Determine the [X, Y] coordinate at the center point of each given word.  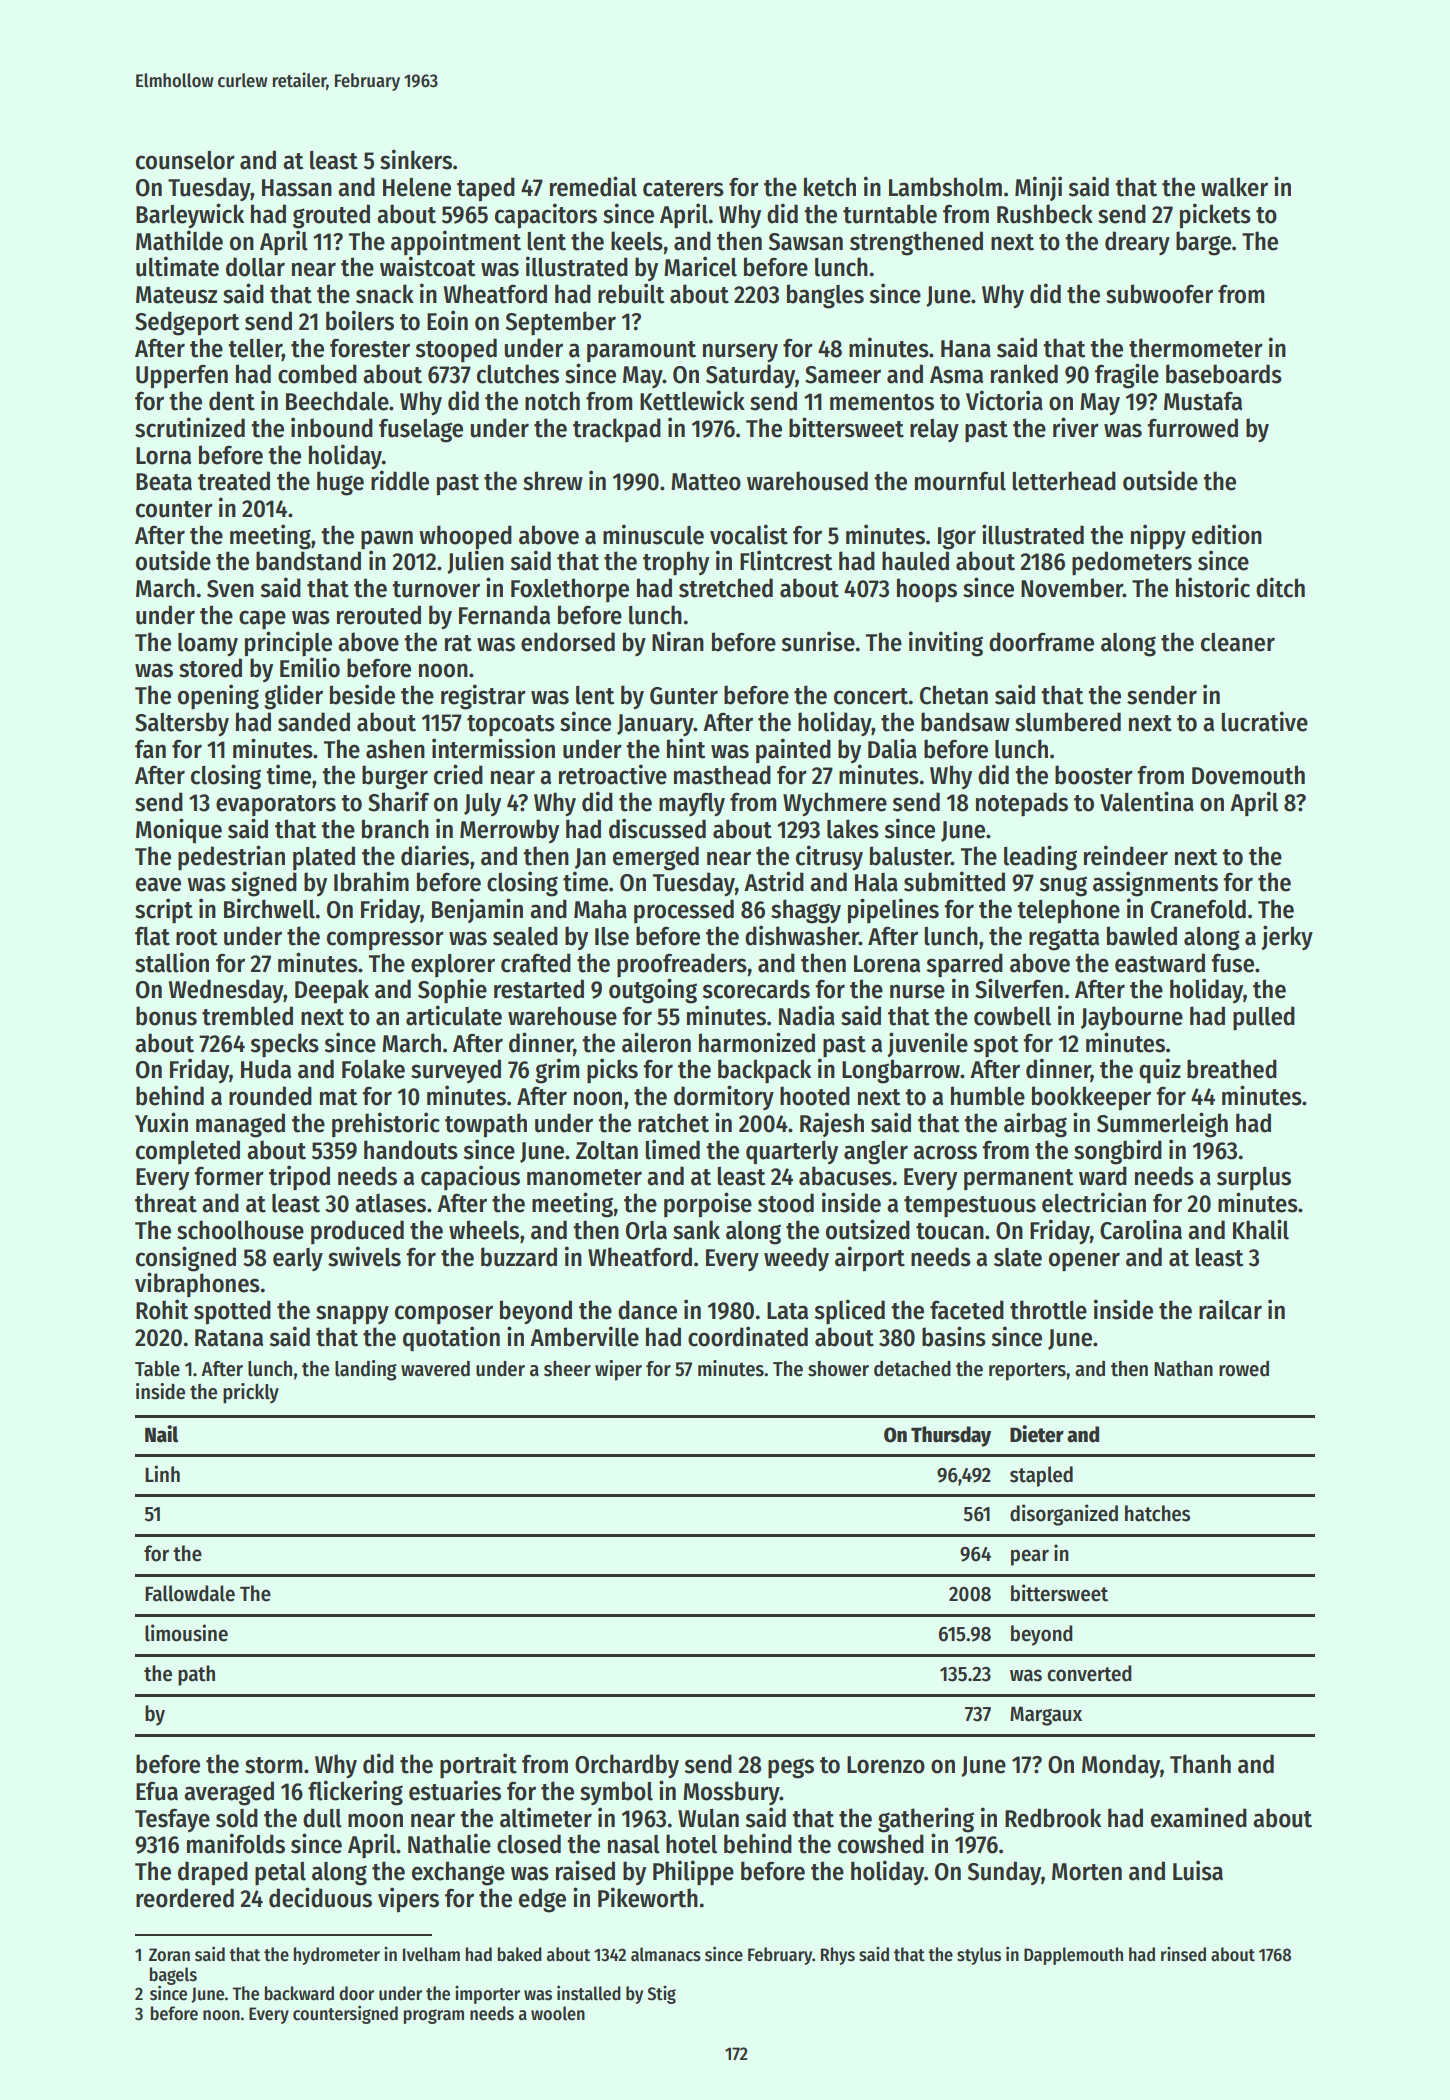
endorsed [568, 642]
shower [838, 1369]
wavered [435, 1369]
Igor [957, 538]
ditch [1280, 587]
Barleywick [190, 215]
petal [280, 1874]
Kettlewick [692, 400]
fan [150, 749]
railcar [1230, 1309]
